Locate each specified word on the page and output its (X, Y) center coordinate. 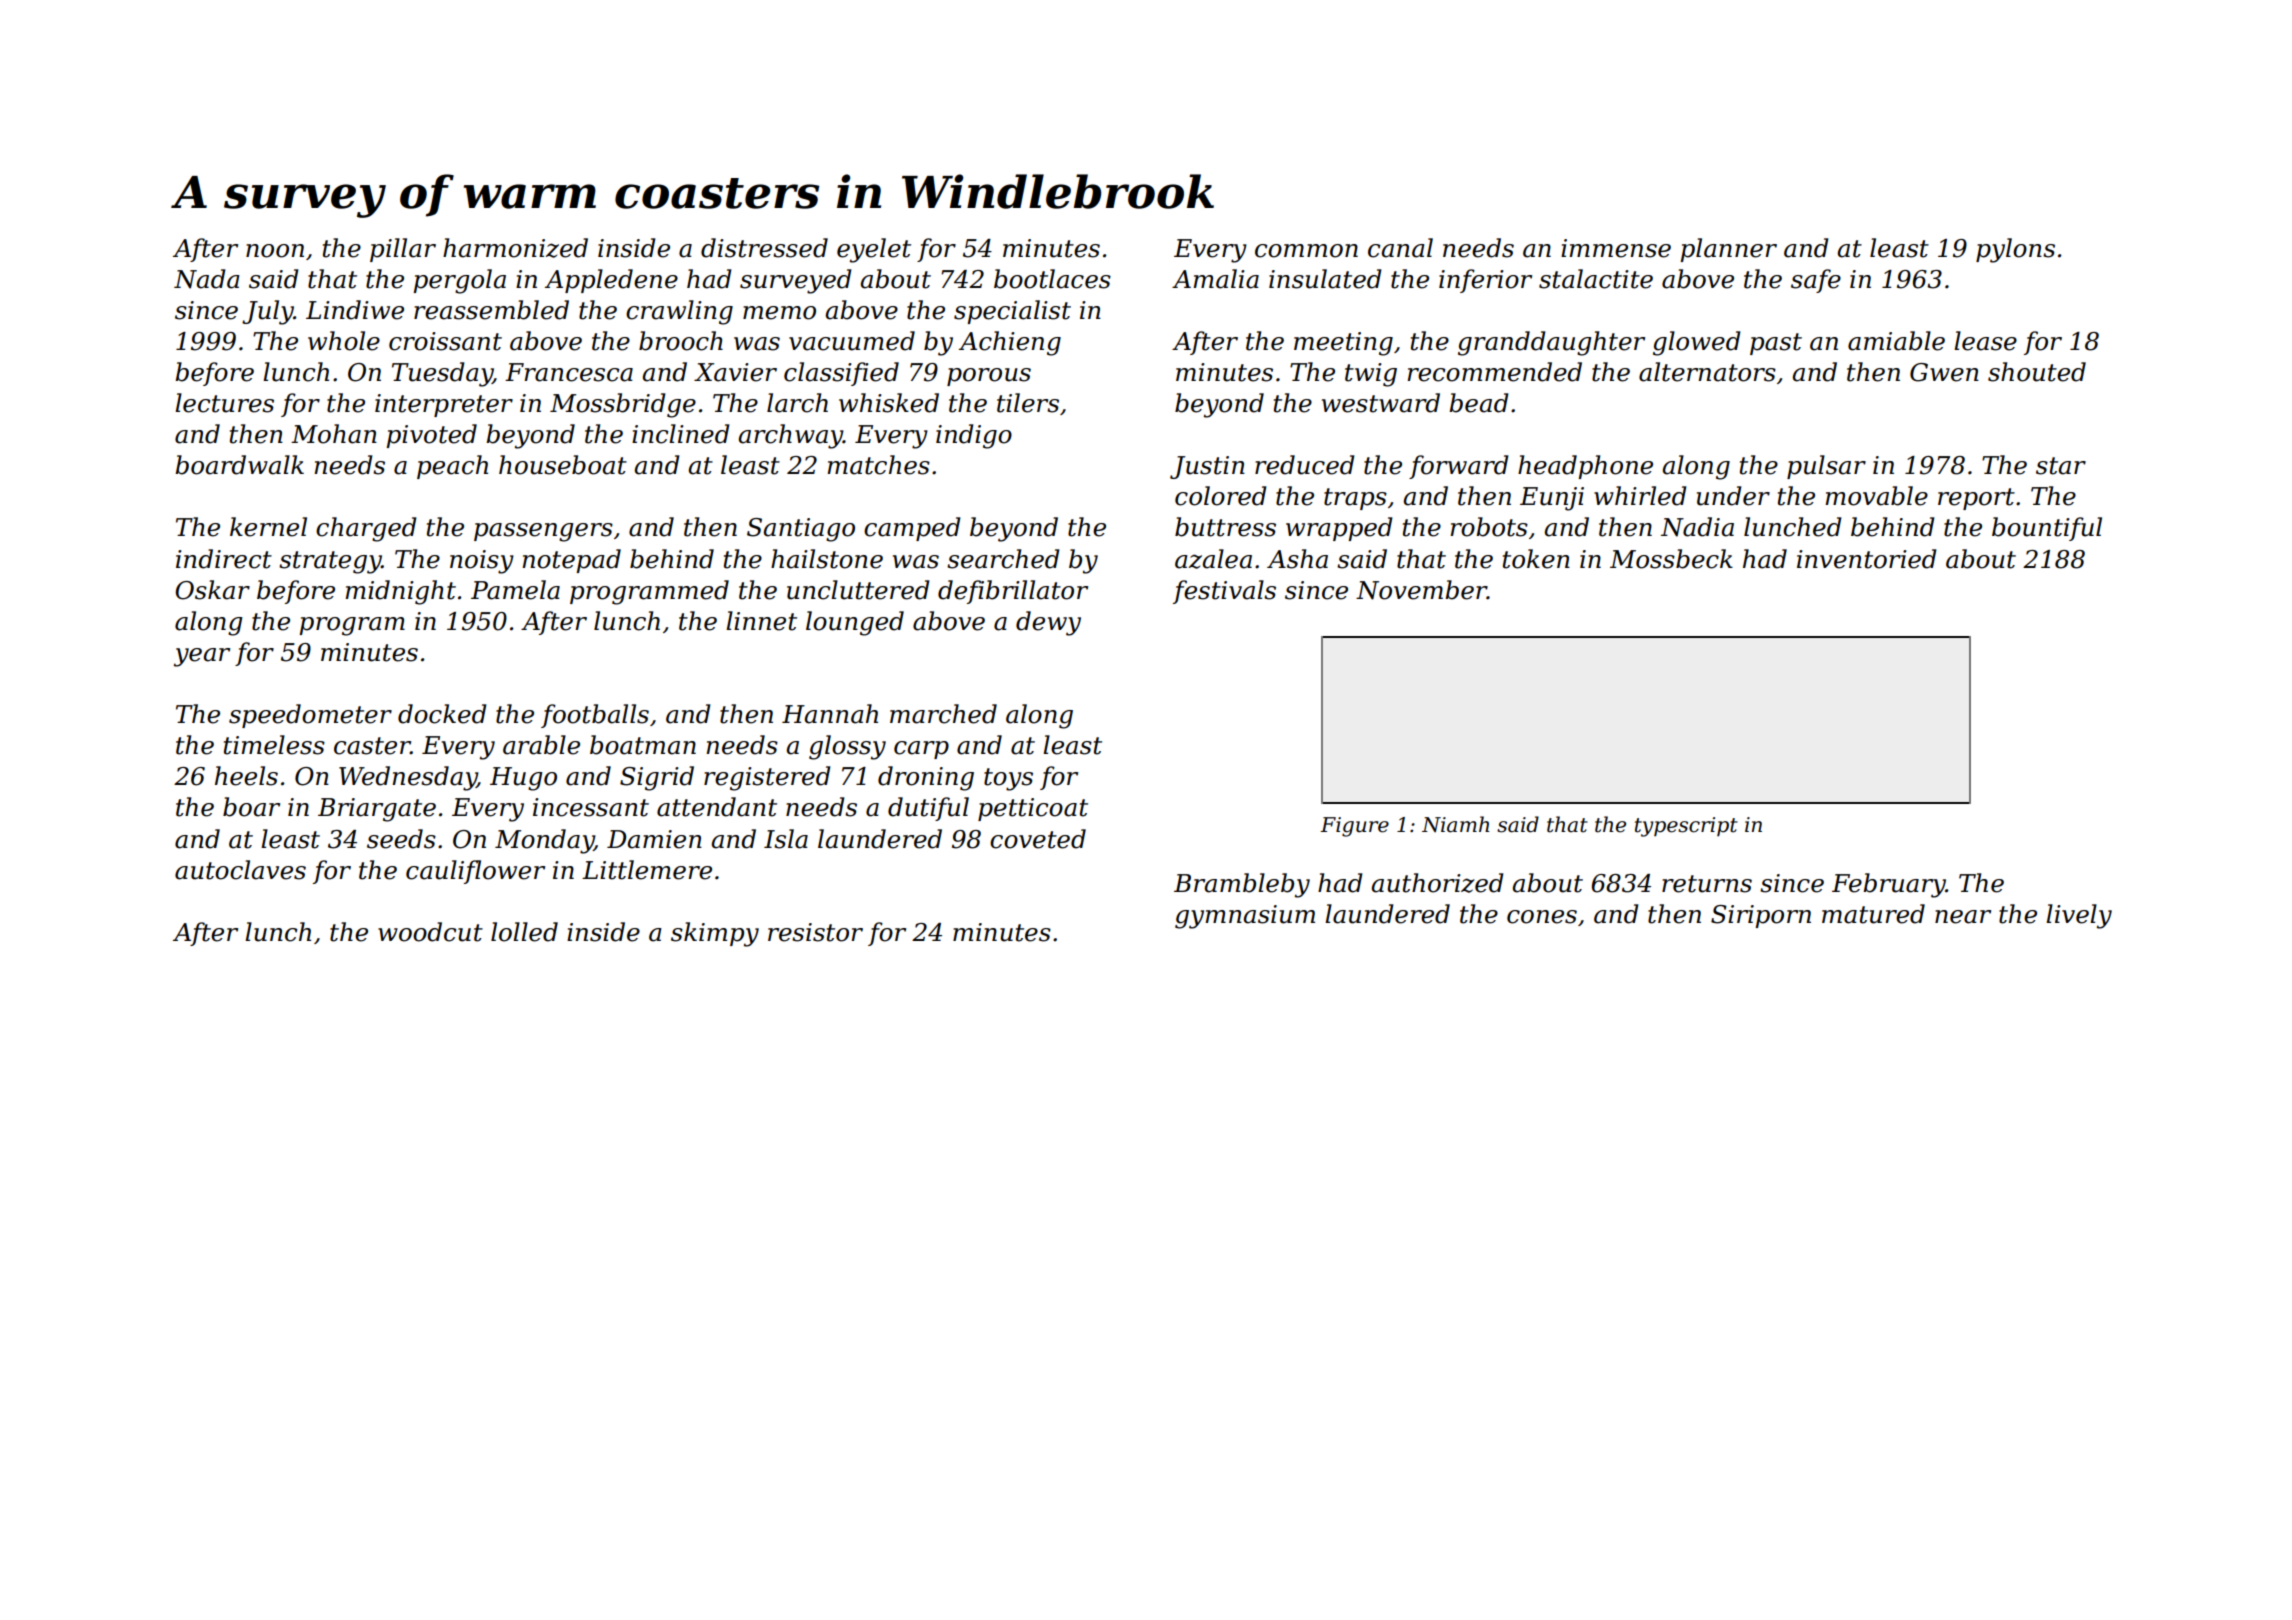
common (1306, 251)
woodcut (430, 932)
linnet (761, 621)
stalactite (1596, 279)
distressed (764, 248)
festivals (1224, 592)
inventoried (1866, 559)
